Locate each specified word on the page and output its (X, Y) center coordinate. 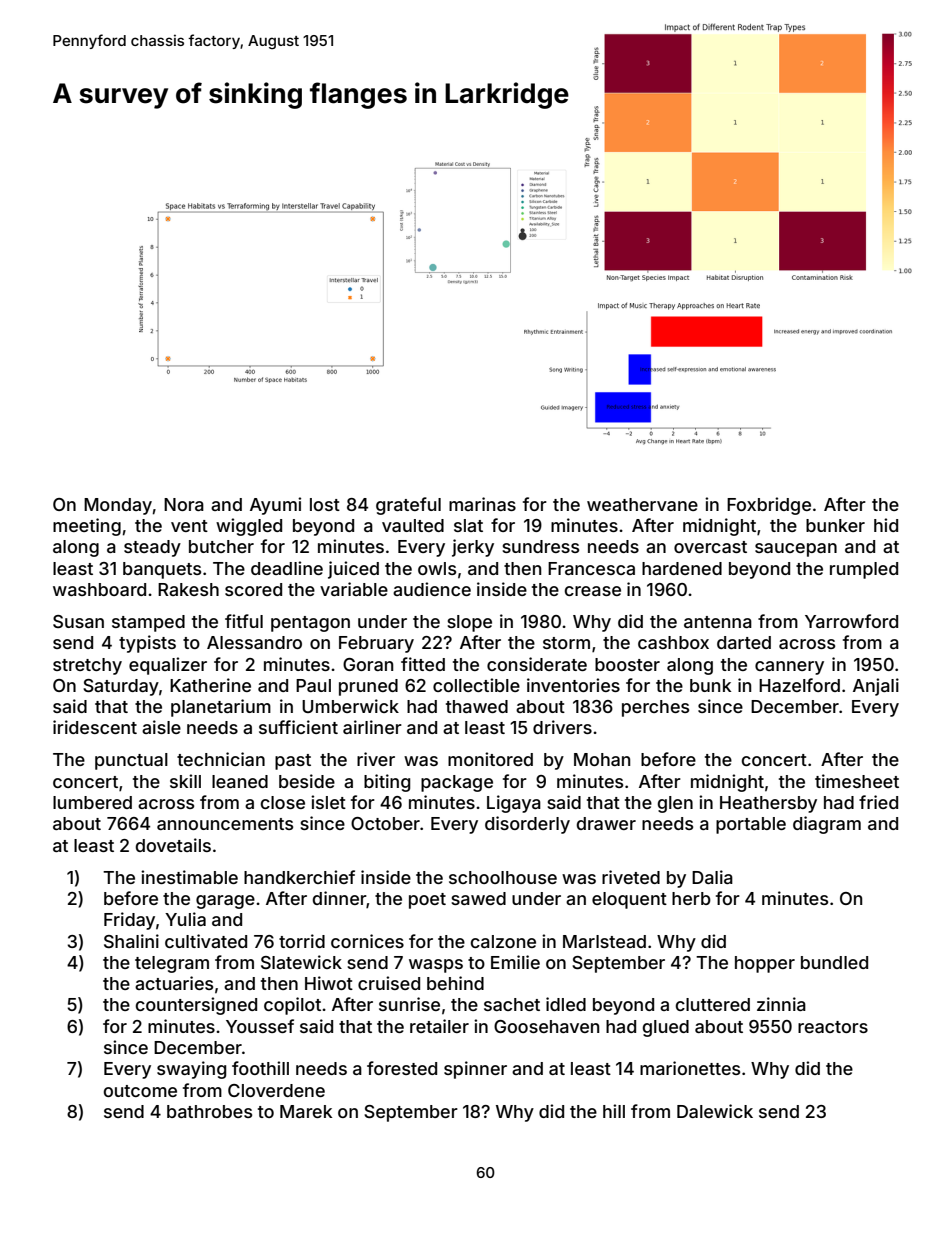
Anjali (876, 687)
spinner (475, 1070)
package (457, 783)
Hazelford (799, 685)
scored (253, 589)
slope (469, 623)
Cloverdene (276, 1090)
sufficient (298, 727)
